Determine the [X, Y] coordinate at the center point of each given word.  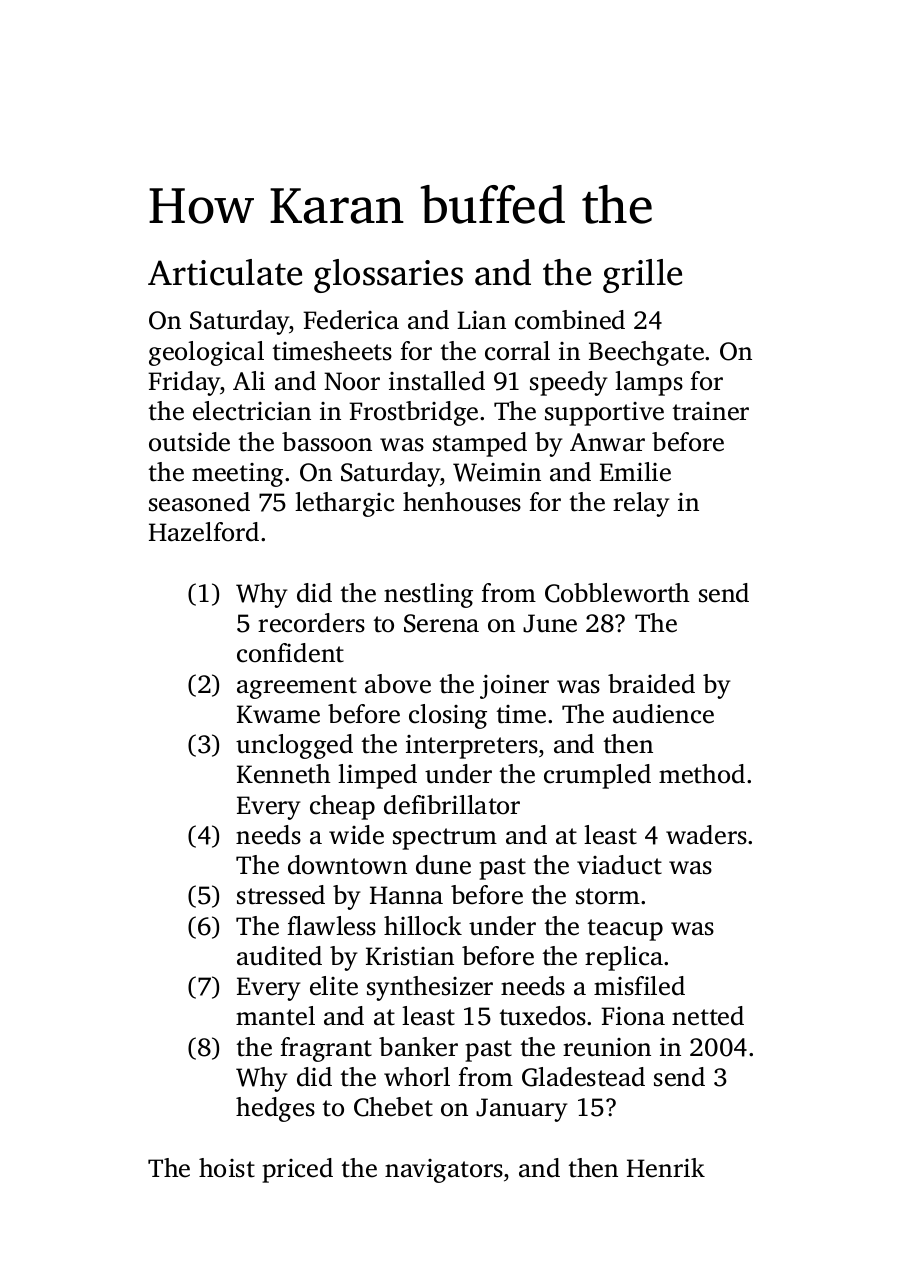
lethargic [344, 504]
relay [641, 504]
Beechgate [646, 353]
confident [290, 653]
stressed [281, 895]
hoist [227, 1168]
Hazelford [204, 532]
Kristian [410, 956]
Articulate [225, 272]
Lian [481, 320]
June [550, 623]
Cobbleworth [617, 593]
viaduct [619, 865]
